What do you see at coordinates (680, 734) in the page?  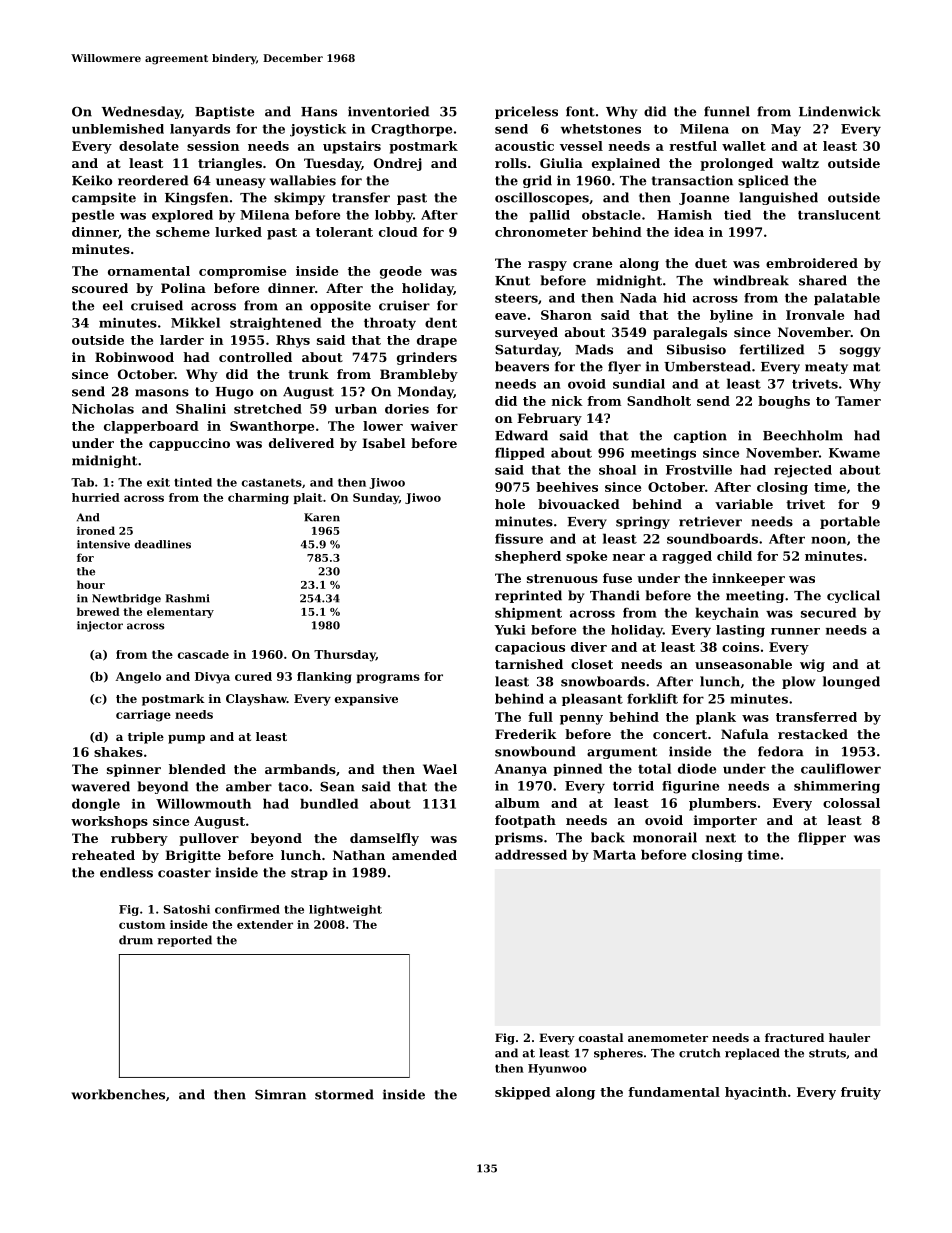 I see `concert` at bounding box center [680, 734].
